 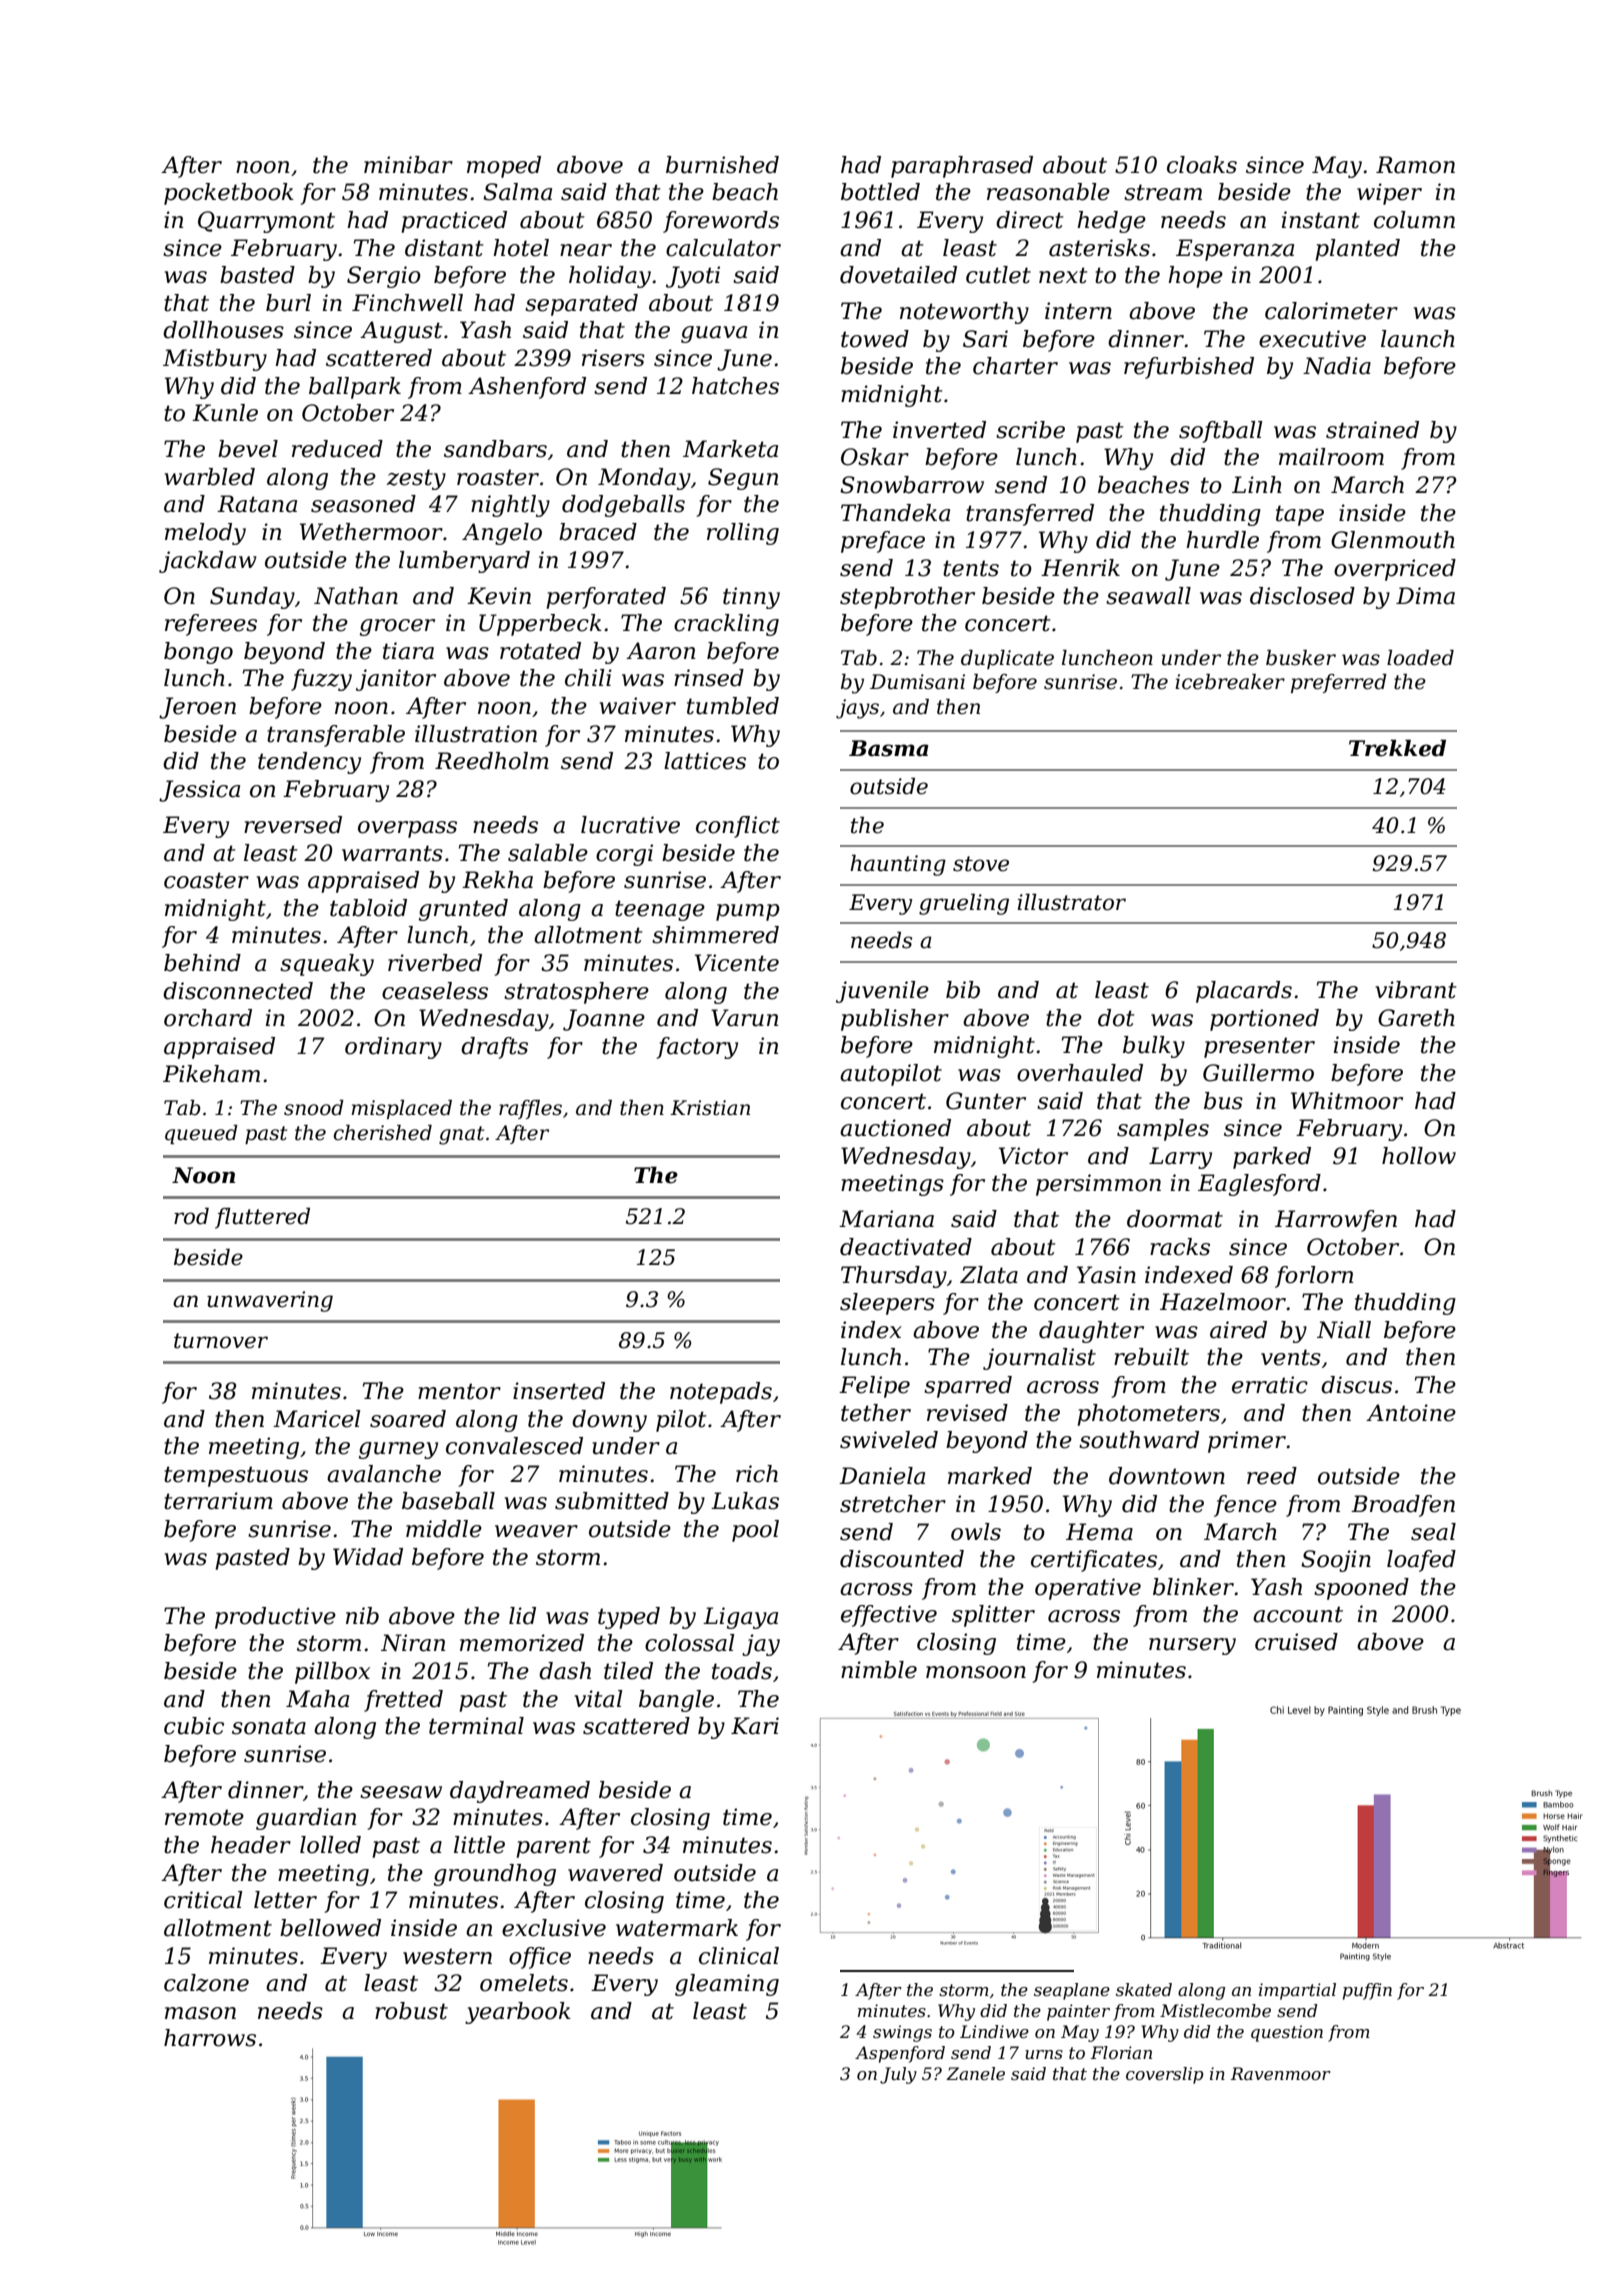 What do you see at coordinates (586, 250) in the screenshot?
I see `near` at bounding box center [586, 250].
